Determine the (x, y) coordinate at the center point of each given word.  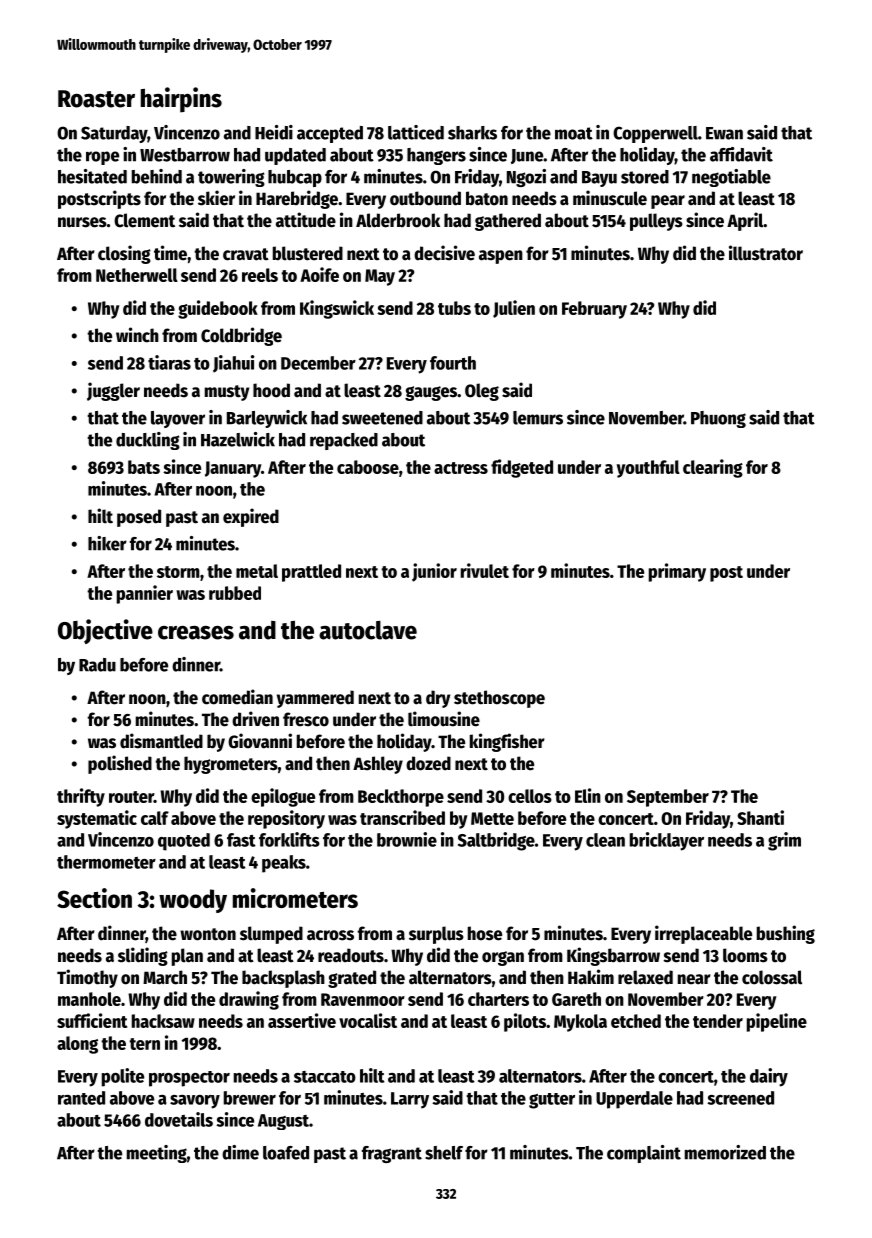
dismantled (161, 741)
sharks (472, 133)
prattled (311, 573)
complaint (644, 1154)
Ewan (724, 133)
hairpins (181, 100)
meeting (157, 1154)
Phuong (718, 419)
